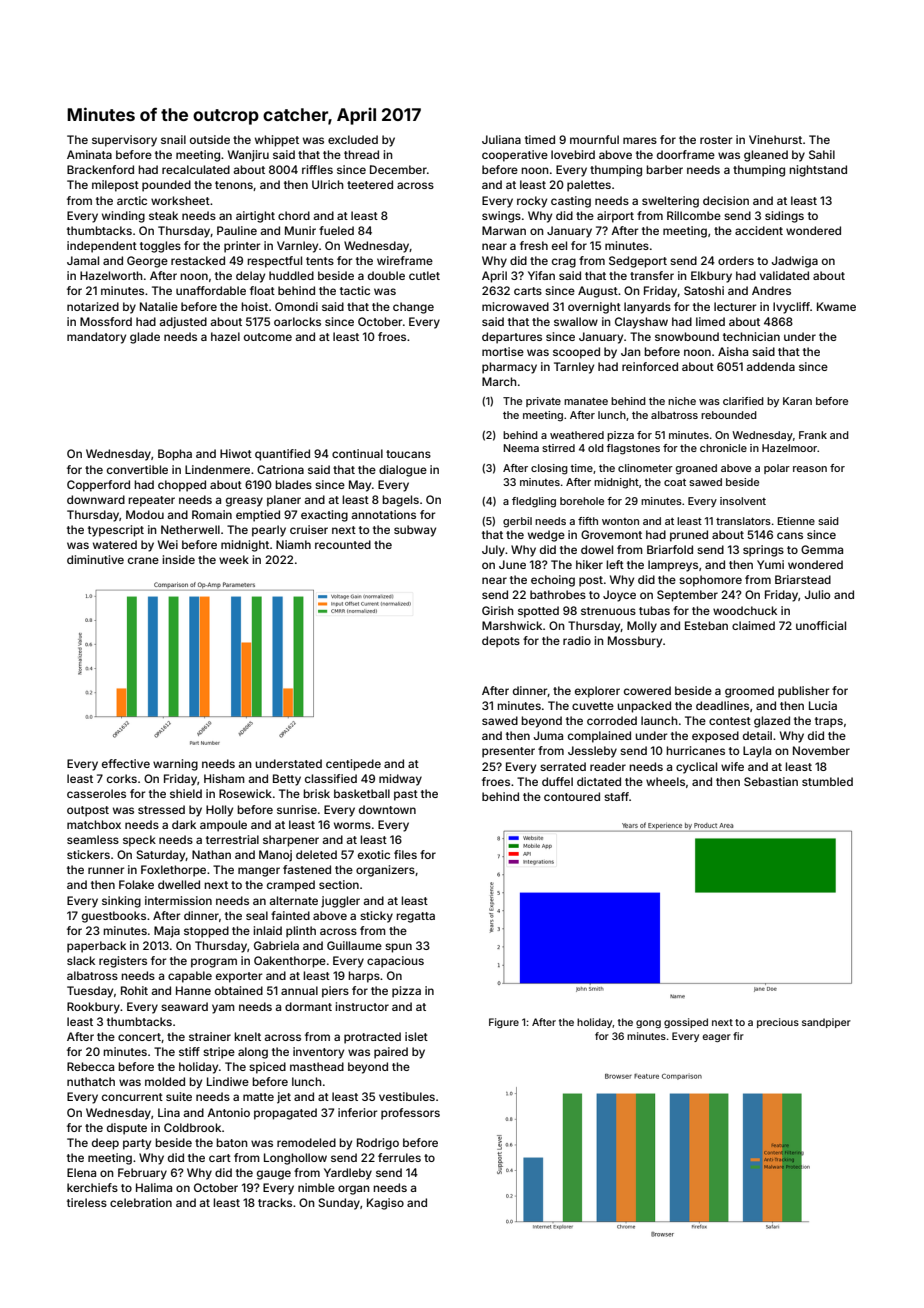 This page has width=924, height=1308. I want to click on islet, so click(416, 1036).
